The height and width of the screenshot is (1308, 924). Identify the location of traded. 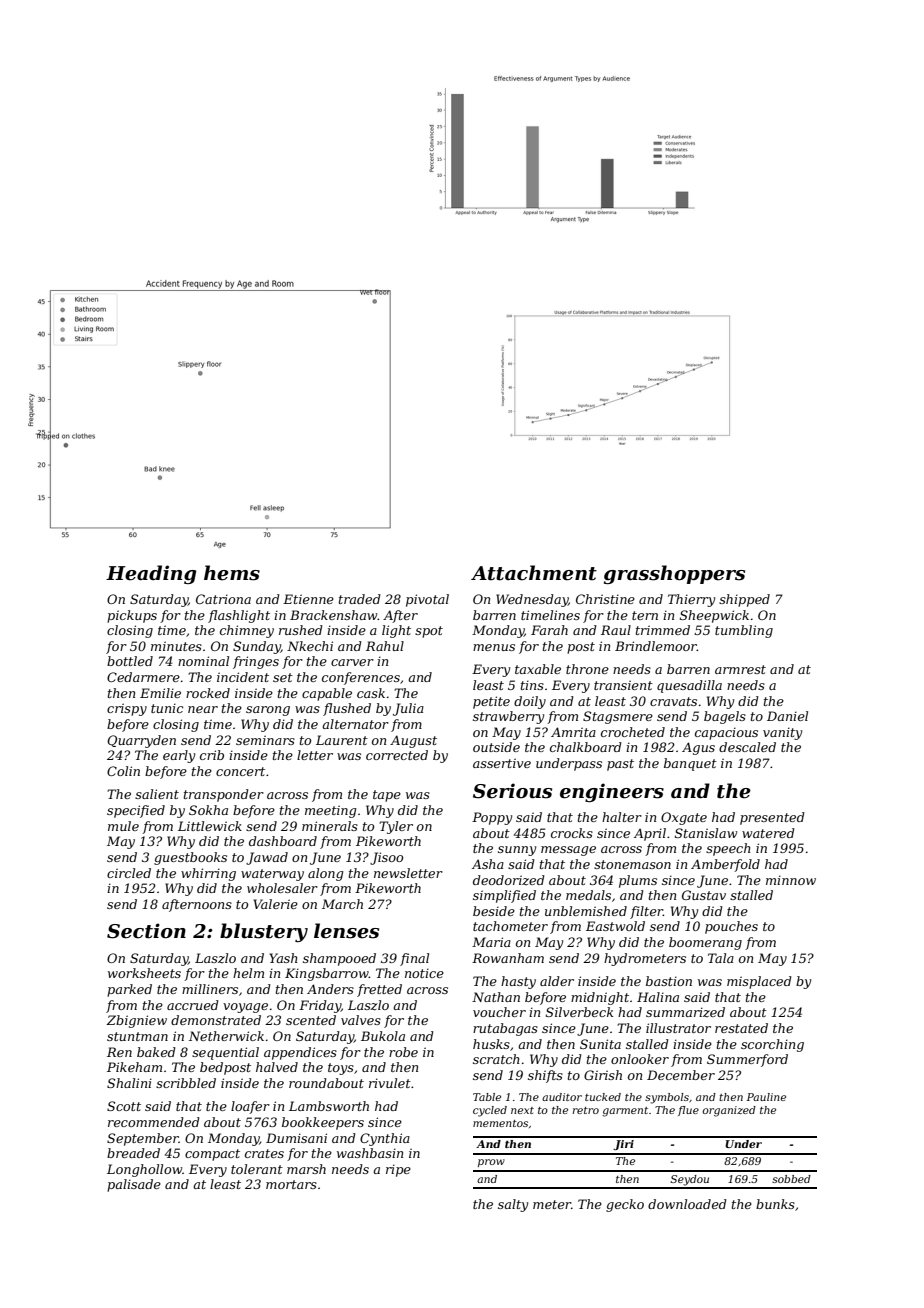
(360, 599).
